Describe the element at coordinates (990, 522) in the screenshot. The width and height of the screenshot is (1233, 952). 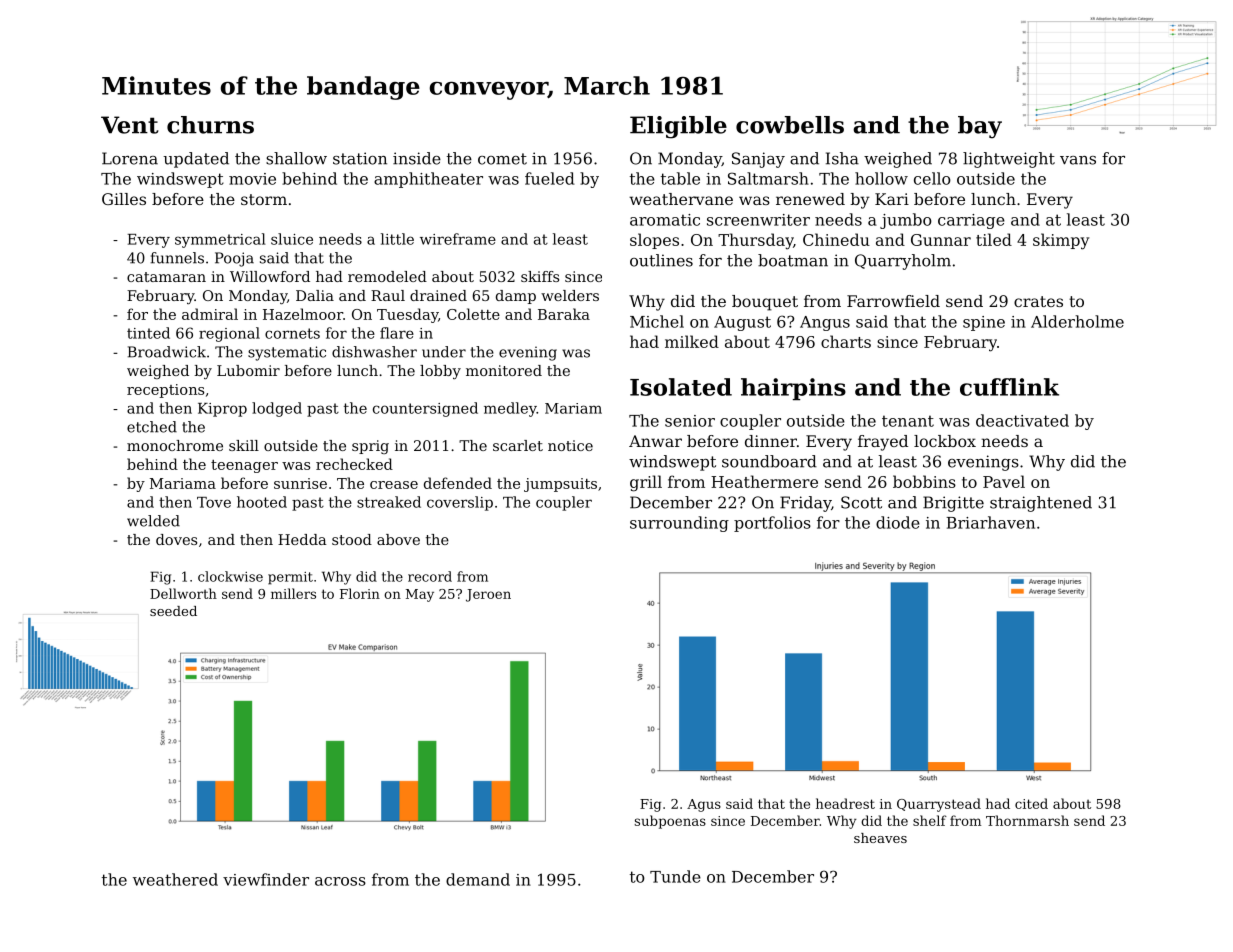
I see `Briarhaven` at that location.
